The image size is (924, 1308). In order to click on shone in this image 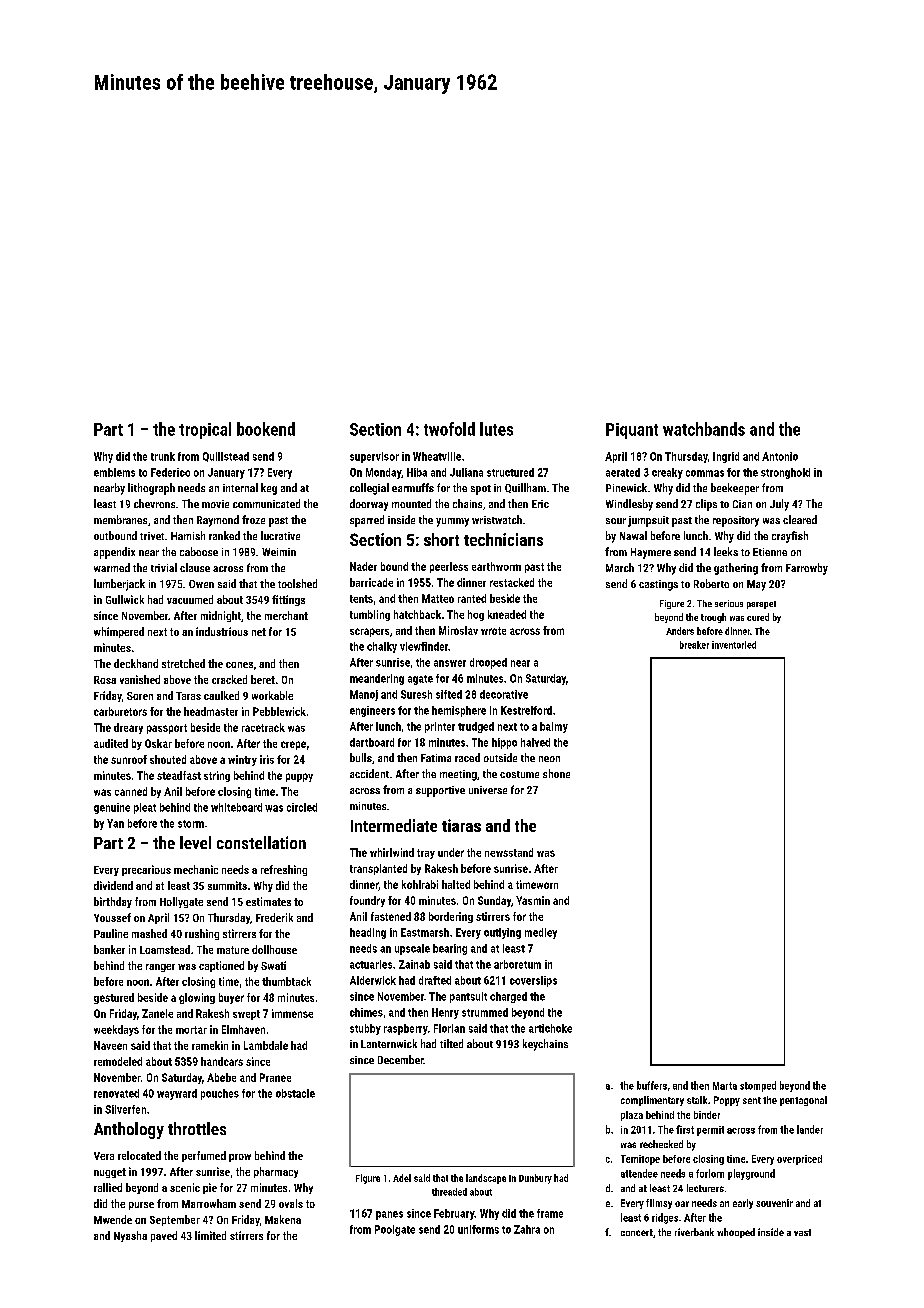, I will do `click(556, 773)`.
